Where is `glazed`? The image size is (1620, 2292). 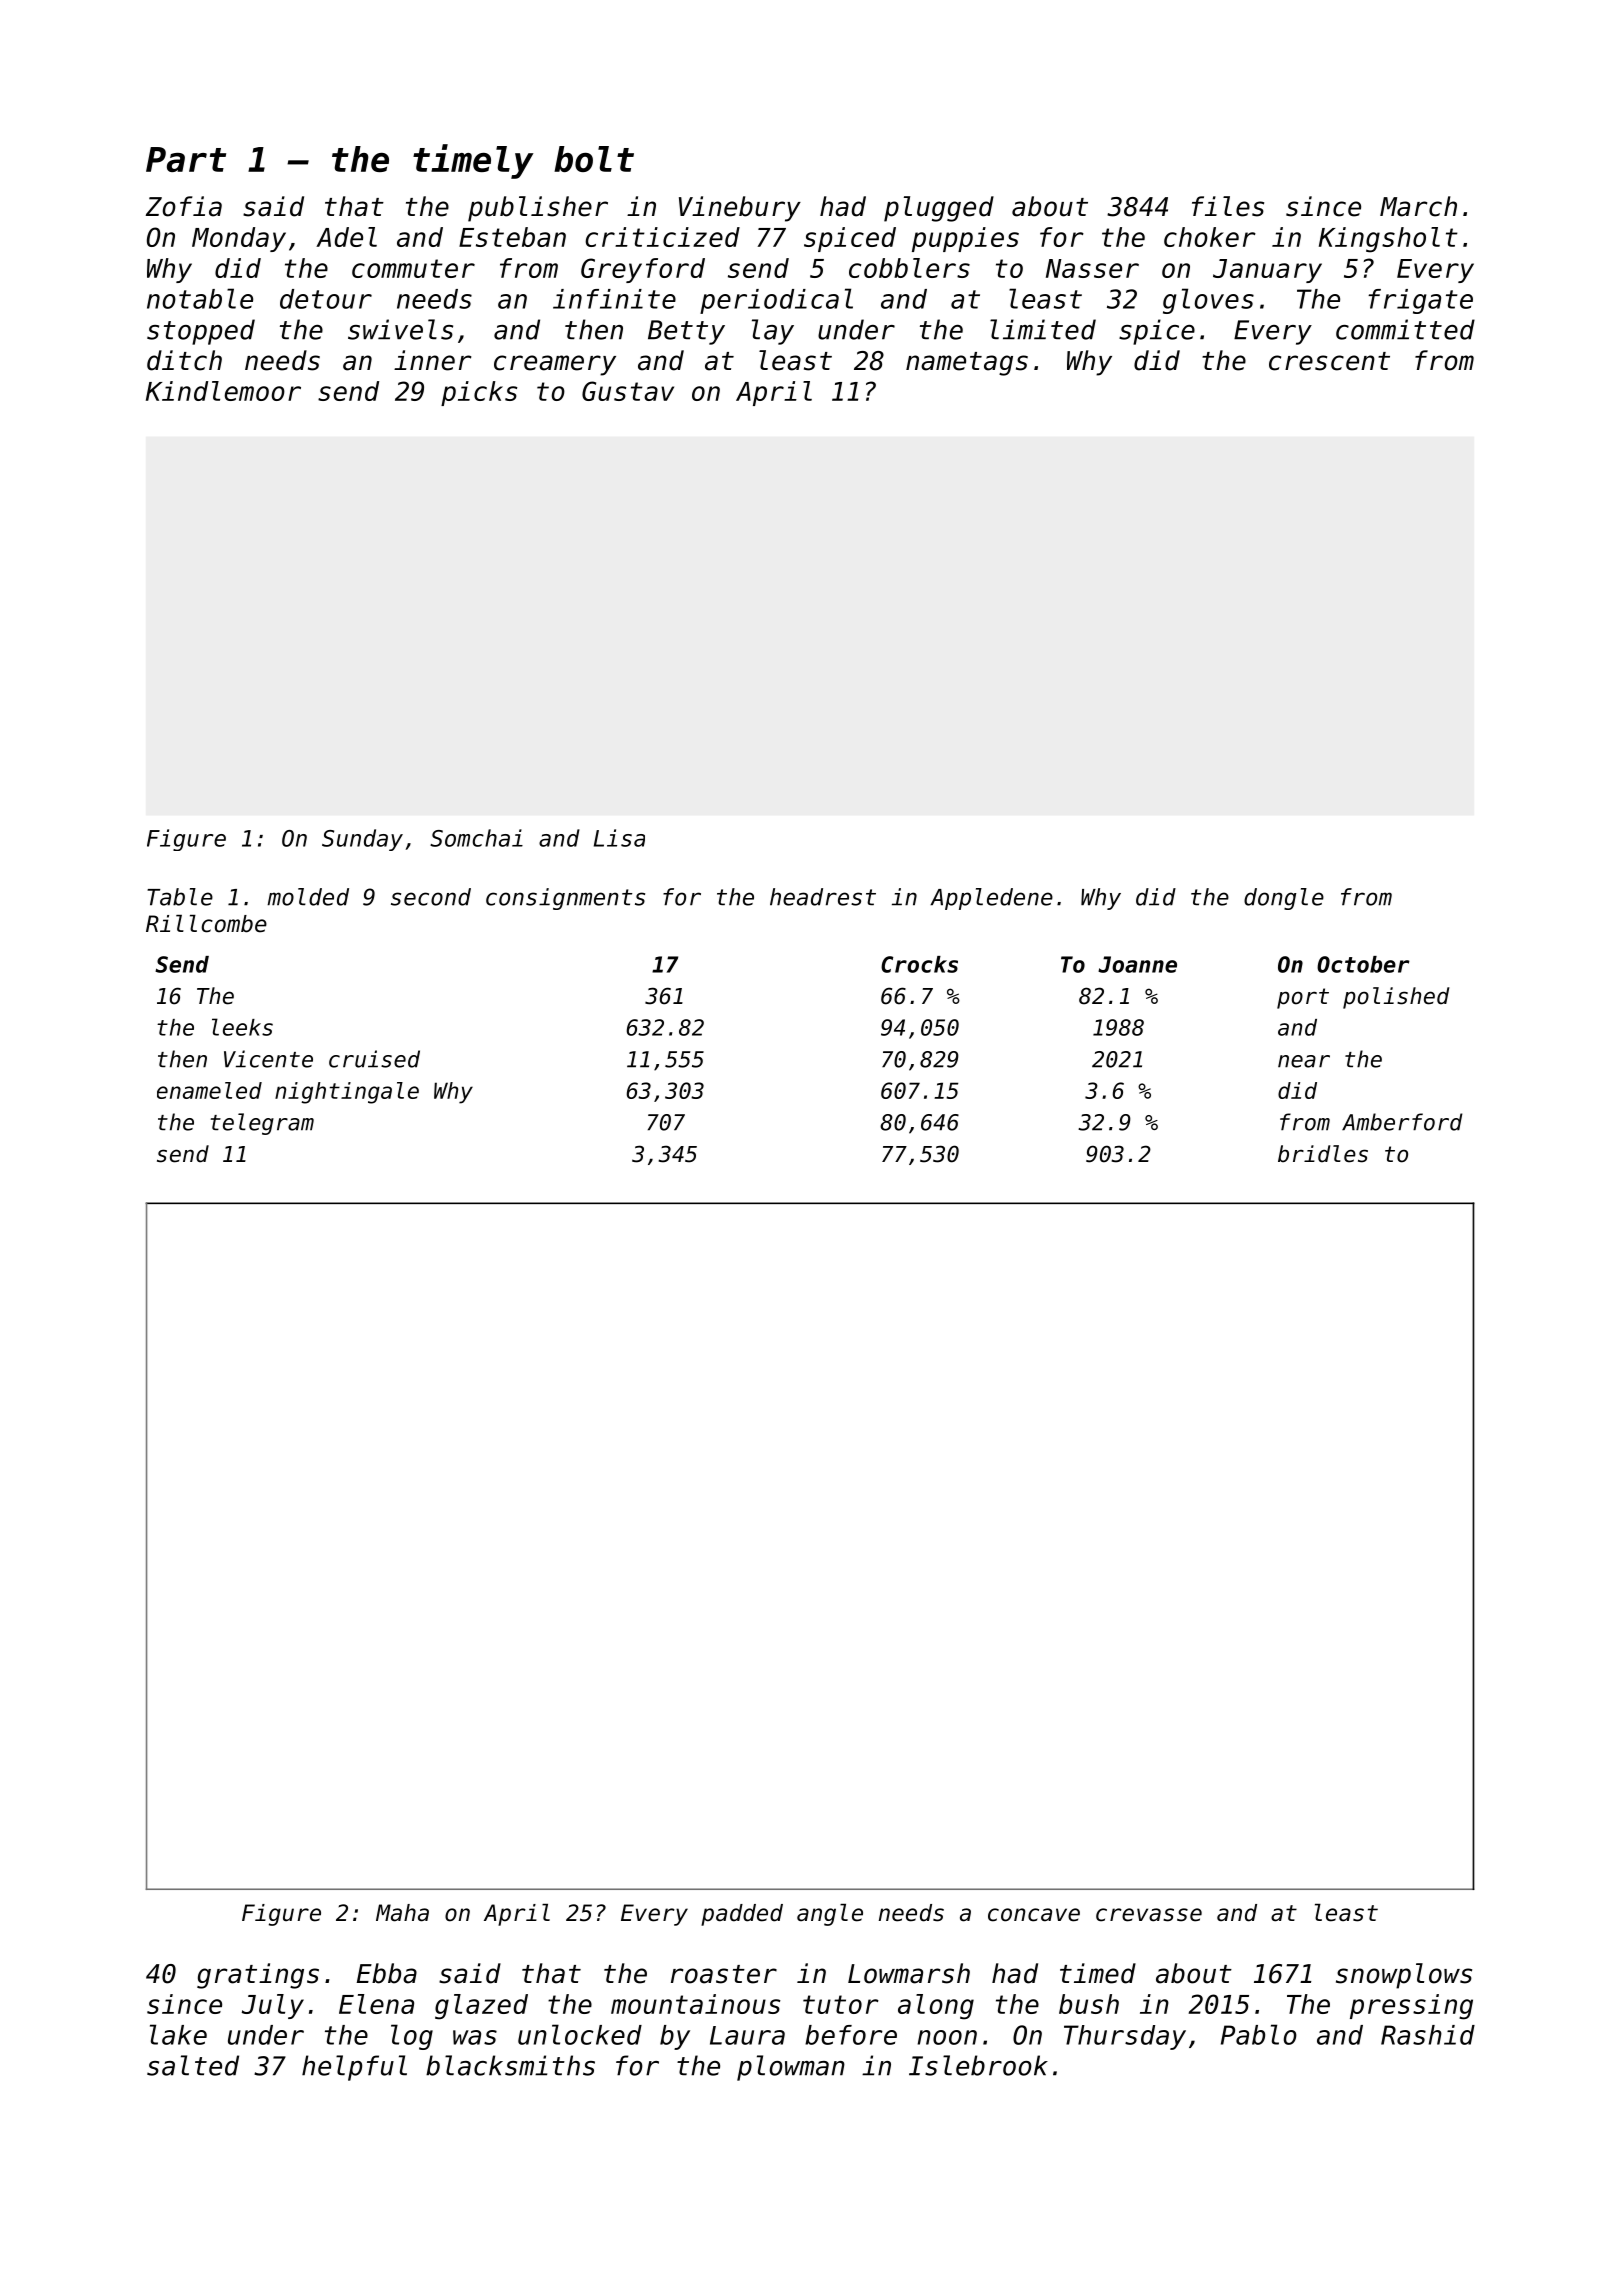 glazed is located at coordinates (481, 2007).
